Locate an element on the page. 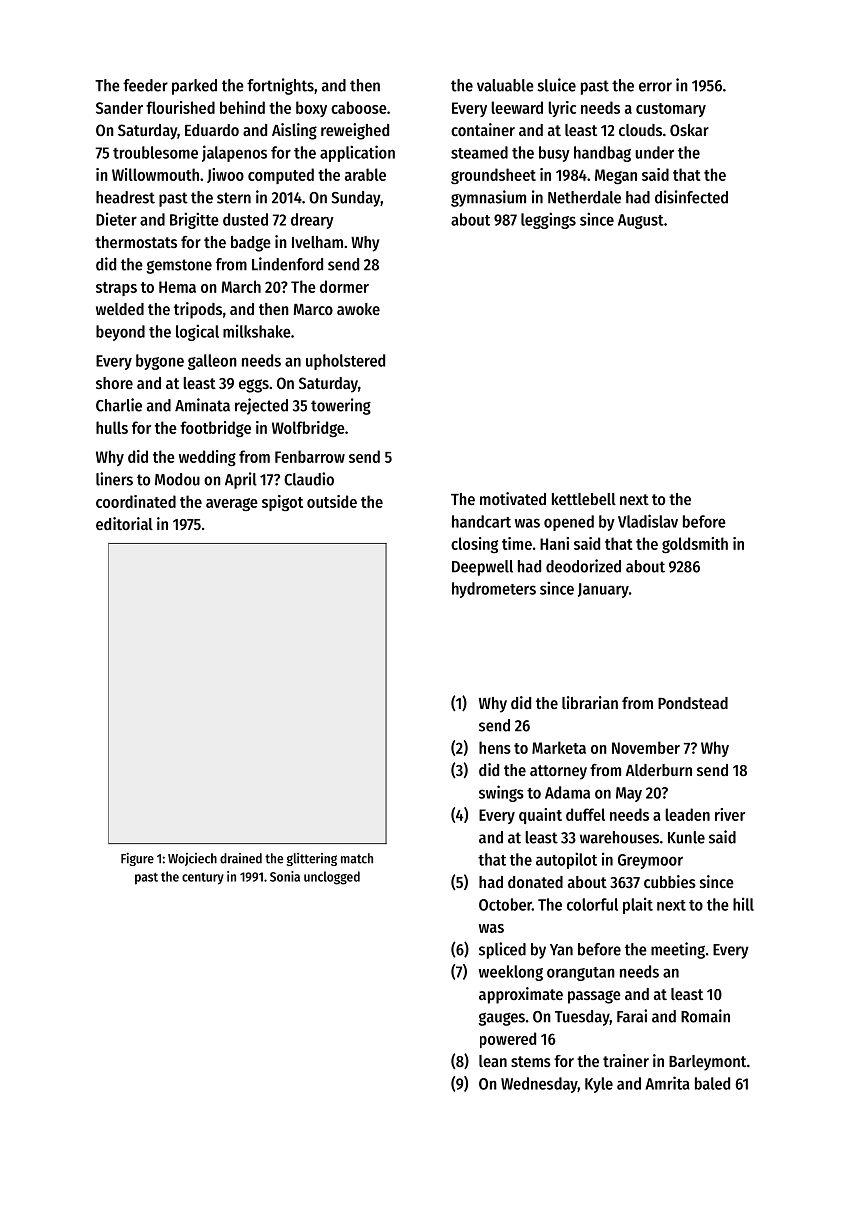  swings is located at coordinates (501, 793).
